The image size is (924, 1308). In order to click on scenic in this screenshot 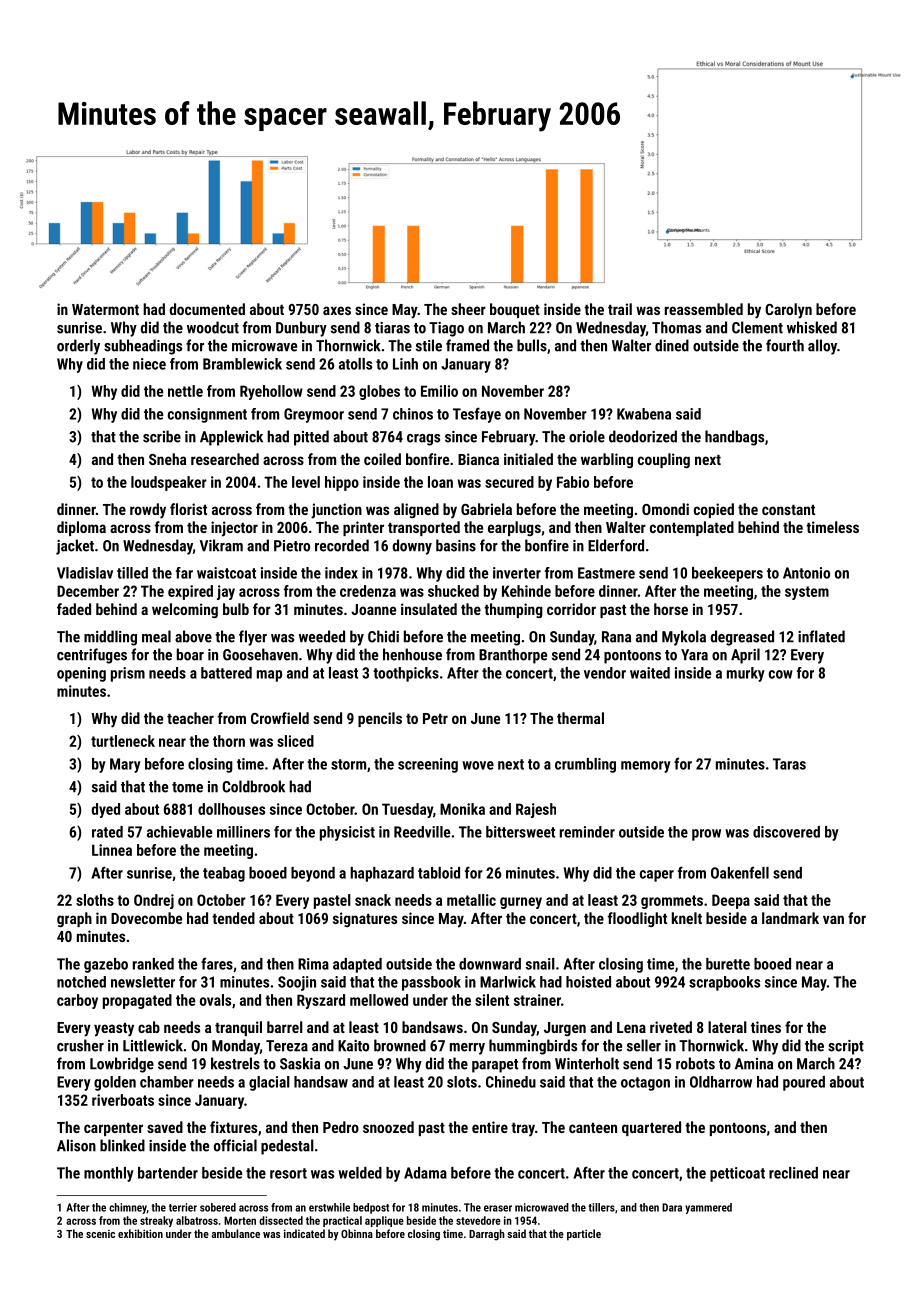, I will do `click(100, 1234)`.
